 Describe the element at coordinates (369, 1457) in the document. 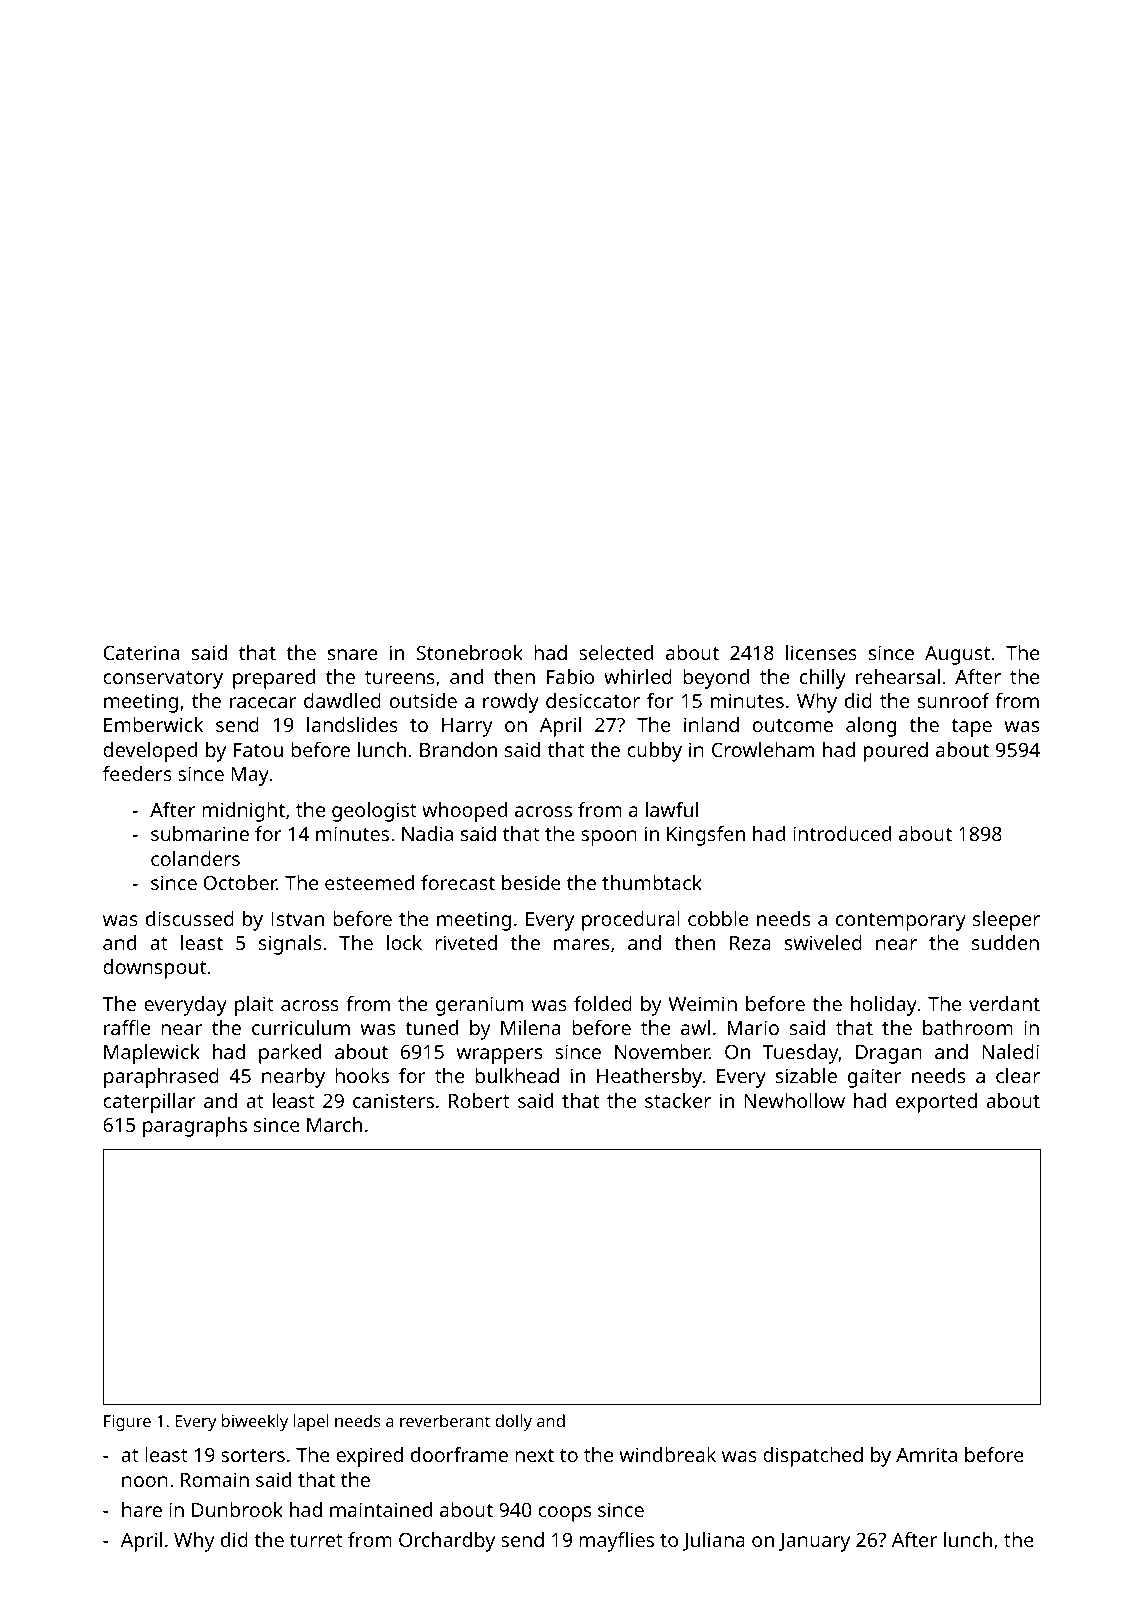

I see `expired` at that location.
